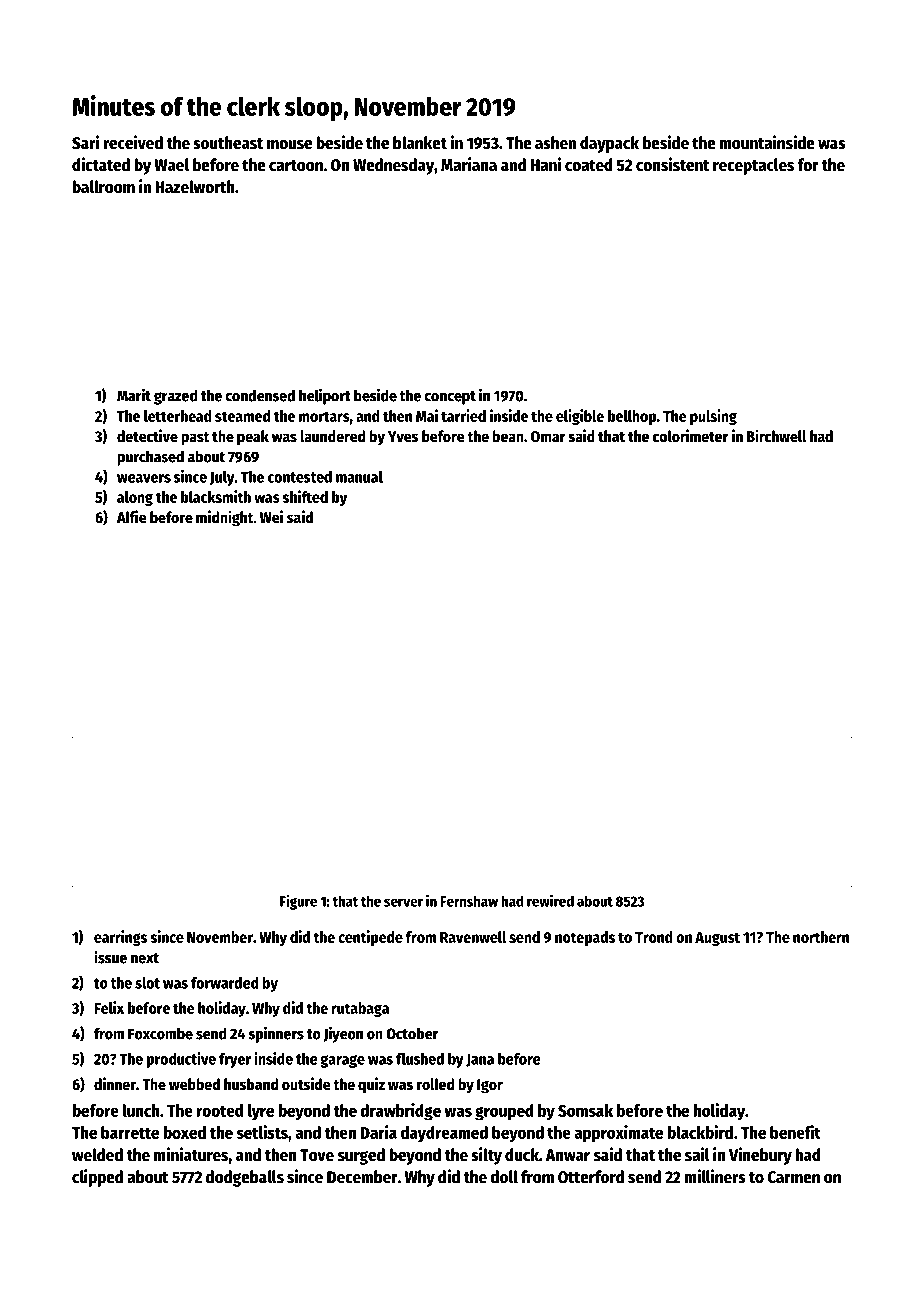 This page has height=1308, width=924. I want to click on August, so click(717, 939).
